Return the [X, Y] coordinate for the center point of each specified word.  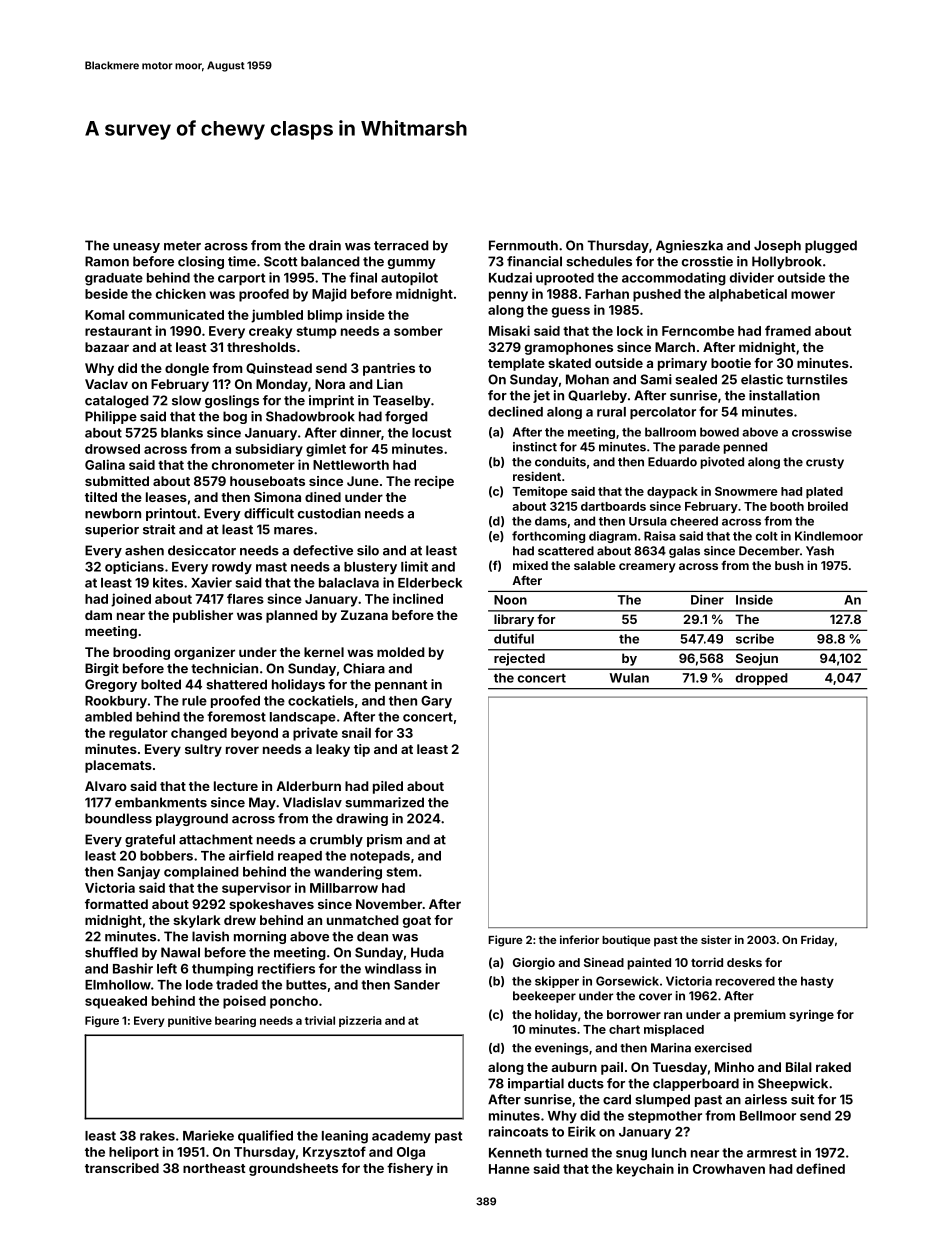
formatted [116, 904]
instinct [535, 447]
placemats [118, 766]
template [516, 364]
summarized [384, 802]
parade [699, 448]
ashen [144, 550]
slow [186, 400]
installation [784, 395]
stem [401, 872]
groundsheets [293, 1169]
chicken [181, 293]
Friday [817, 941]
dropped [762, 679]
